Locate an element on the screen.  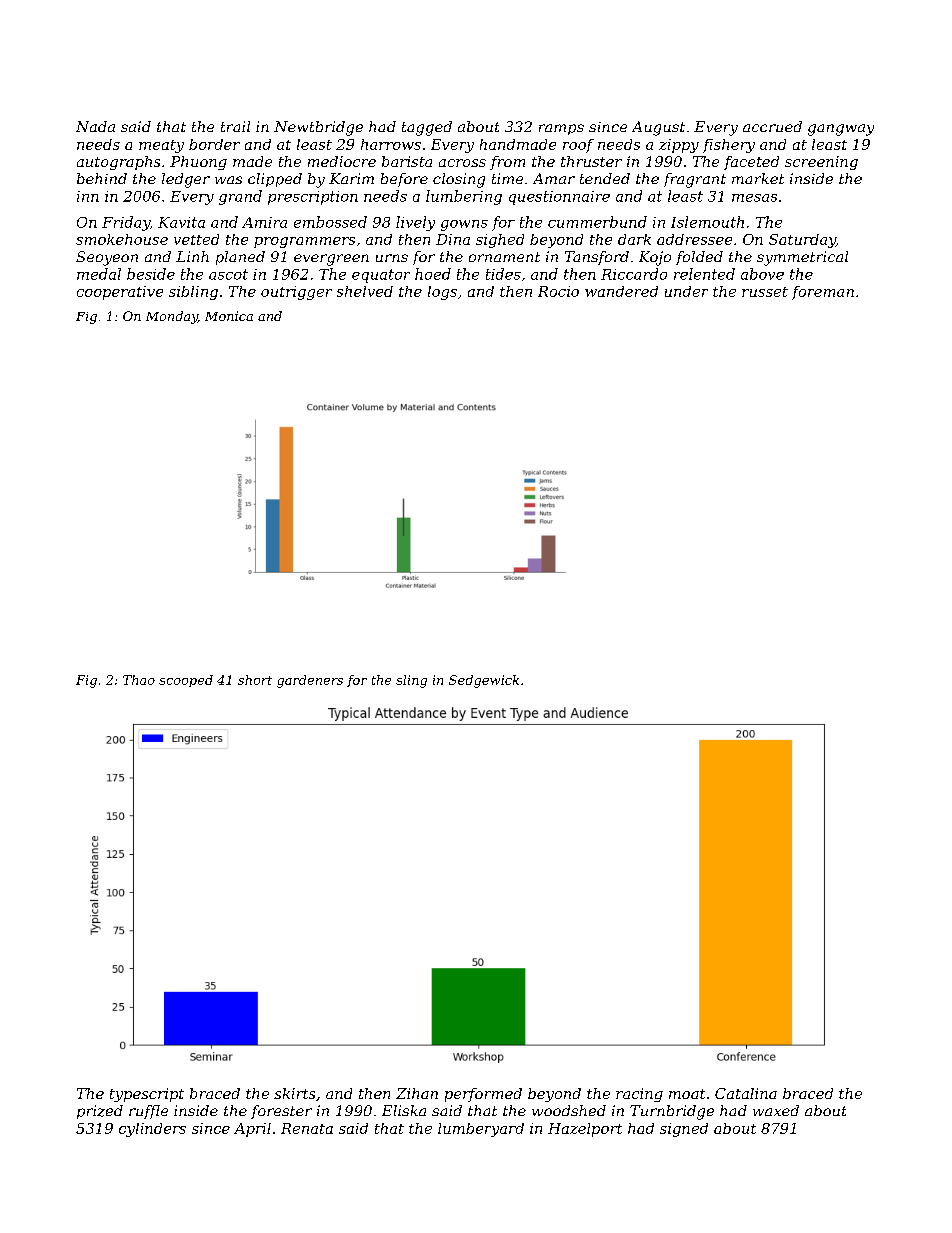
Sedgewick is located at coordinates (484, 681).
